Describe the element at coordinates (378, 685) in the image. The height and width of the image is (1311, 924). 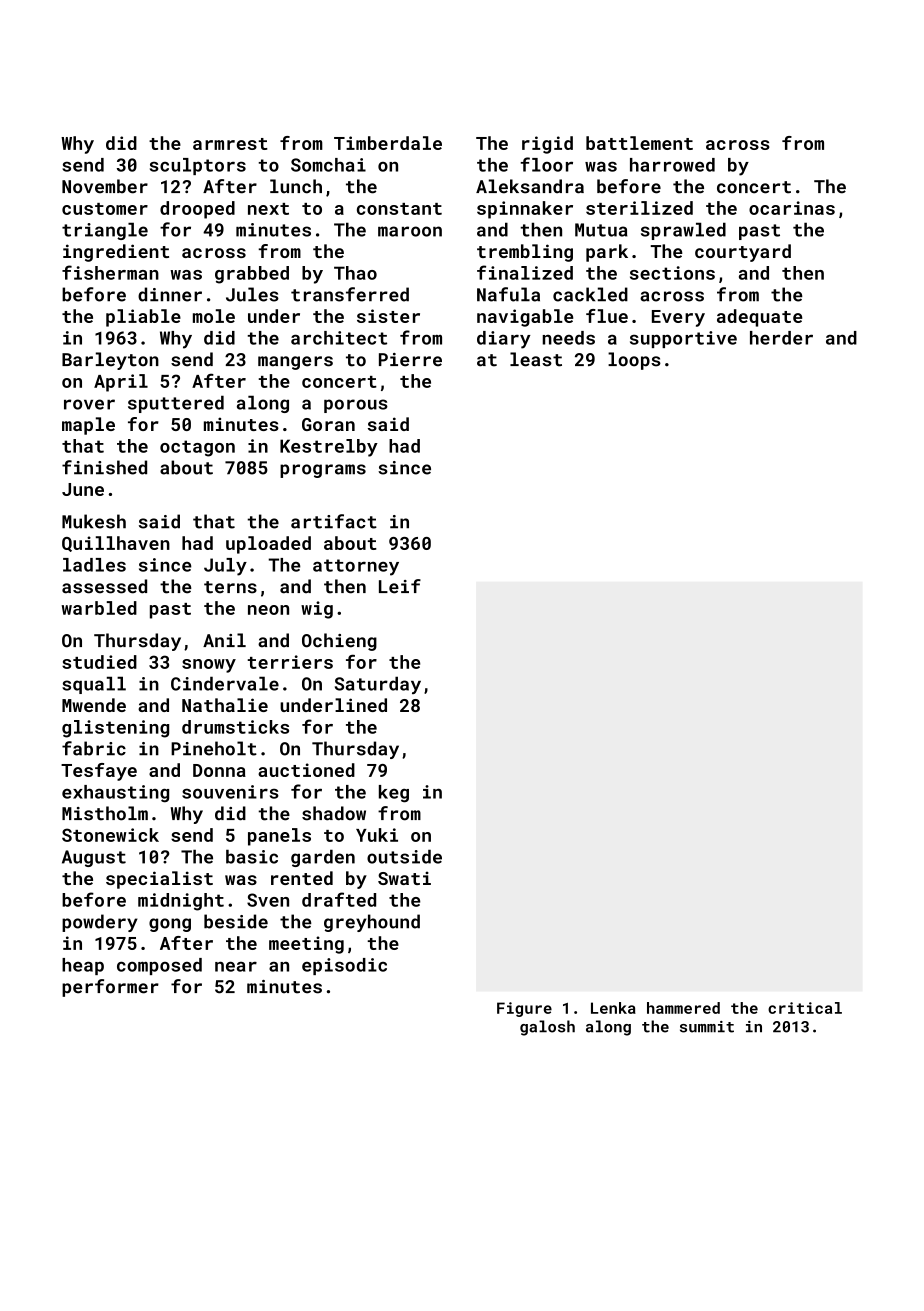
I see `Saturday` at that location.
